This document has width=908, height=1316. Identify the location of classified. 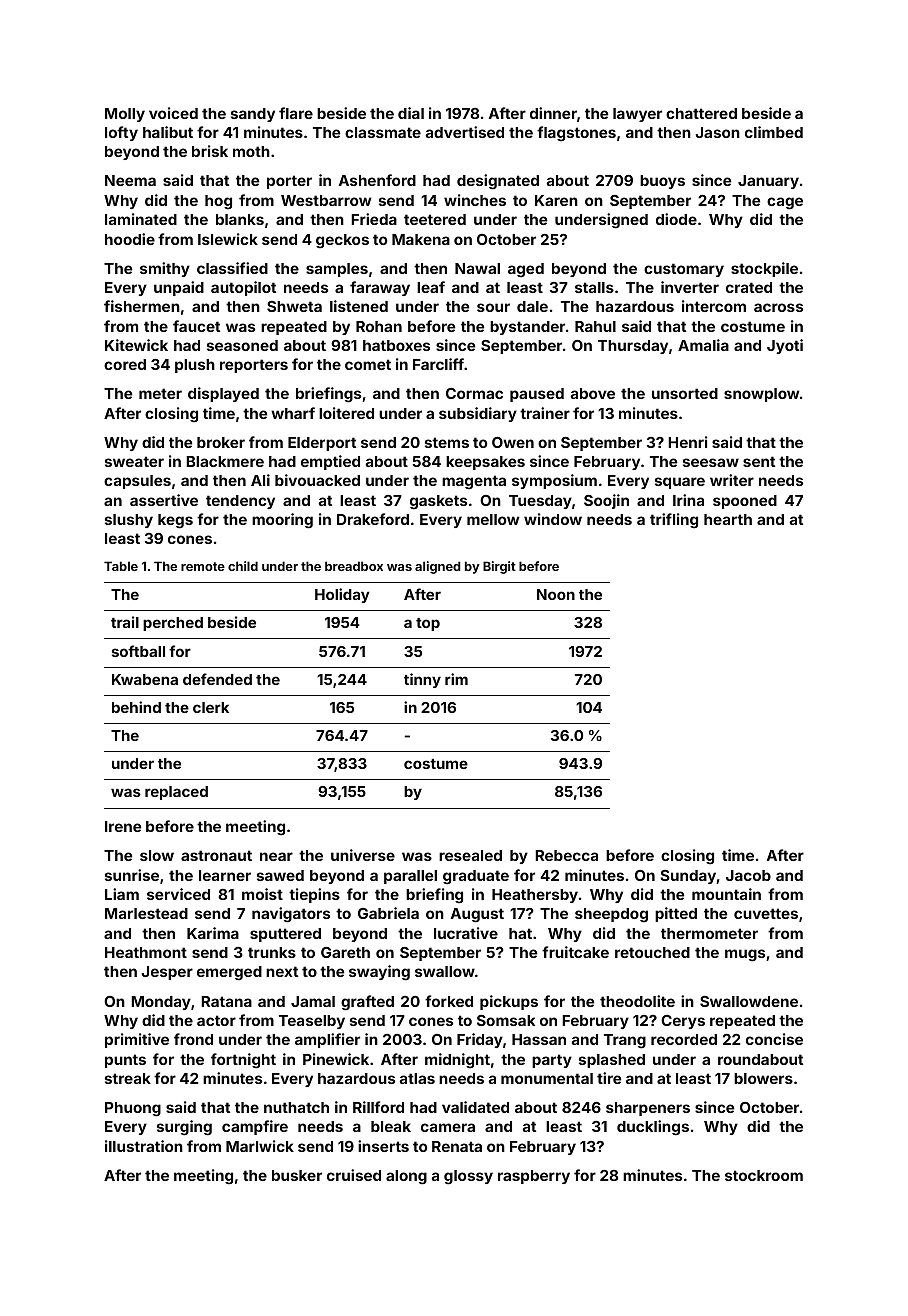
(232, 268).
